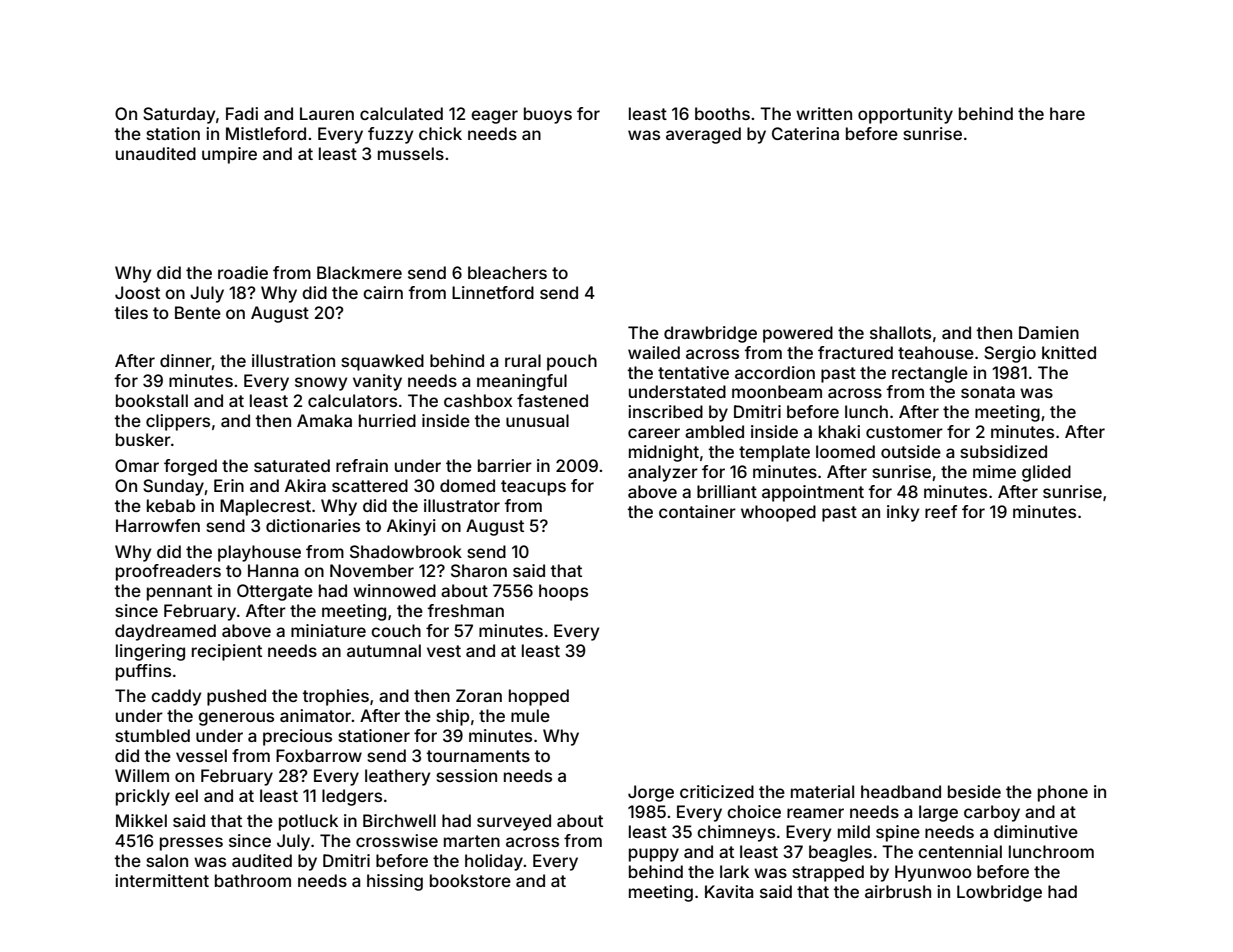 This screenshot has width=1233, height=952. What do you see at coordinates (664, 453) in the screenshot?
I see `midnight` at bounding box center [664, 453].
